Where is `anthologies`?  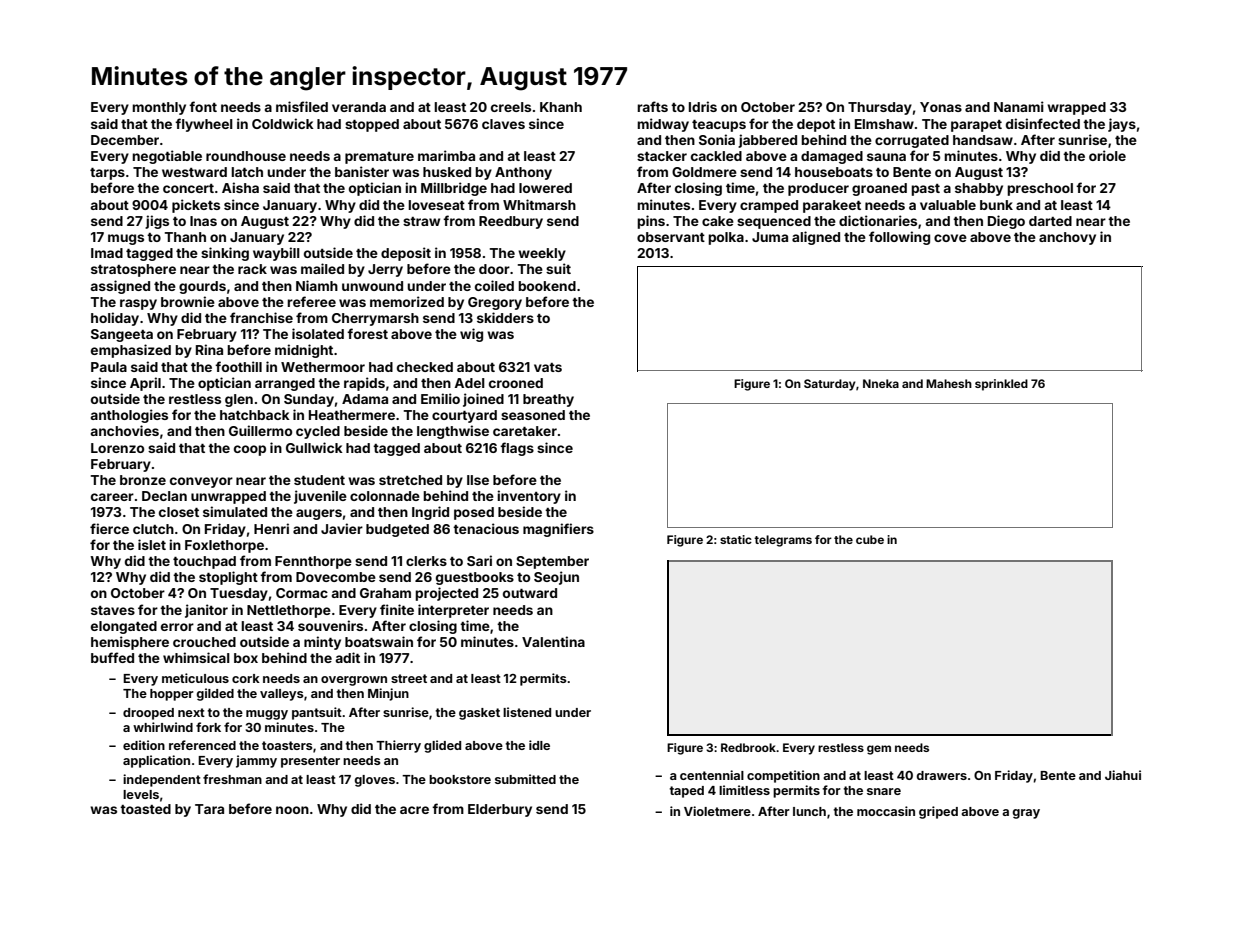 anthologies is located at coordinates (129, 416).
